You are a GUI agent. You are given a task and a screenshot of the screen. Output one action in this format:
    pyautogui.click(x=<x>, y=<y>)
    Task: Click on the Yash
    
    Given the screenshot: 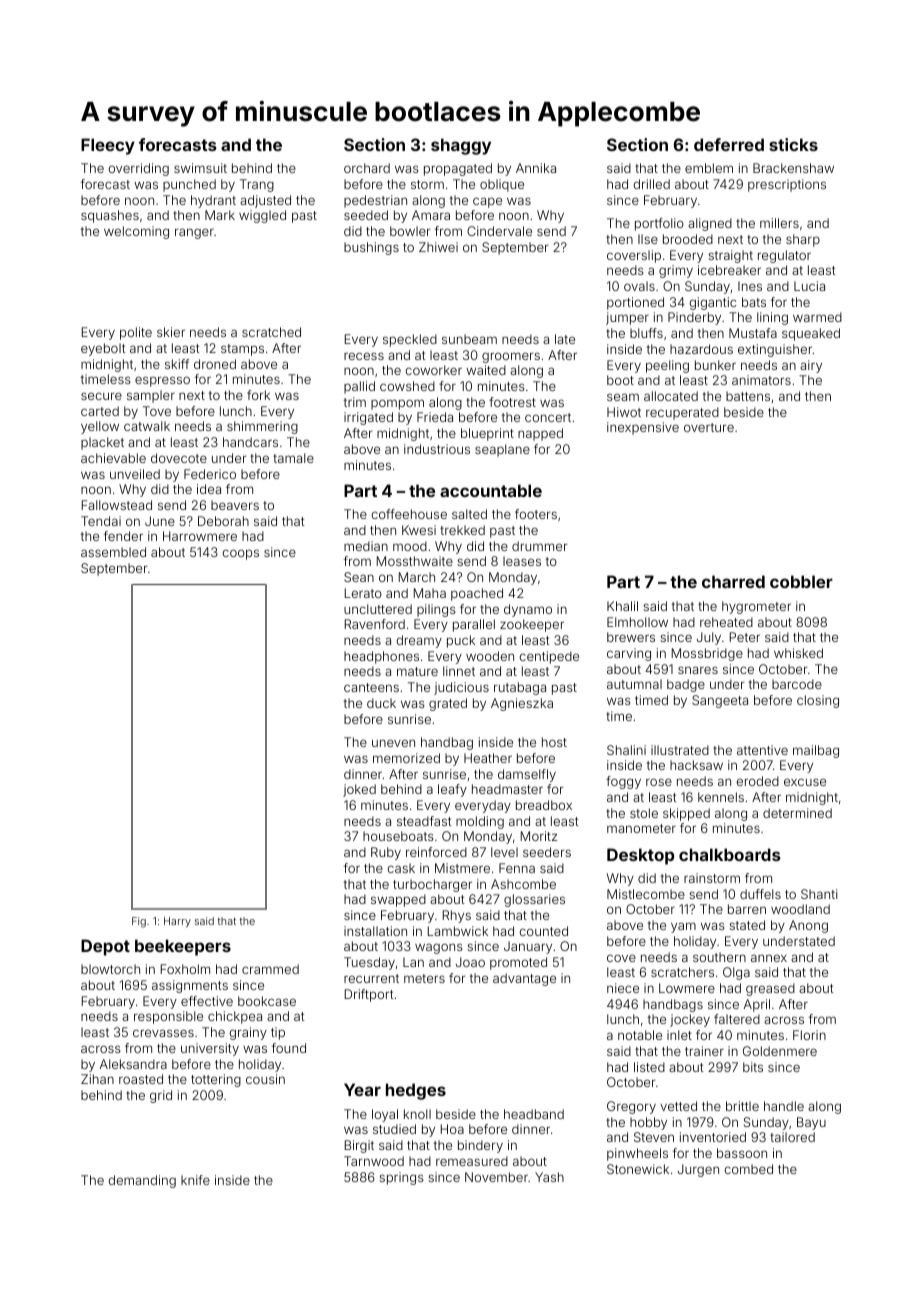 What is the action you would take?
    pyautogui.click(x=549, y=1177)
